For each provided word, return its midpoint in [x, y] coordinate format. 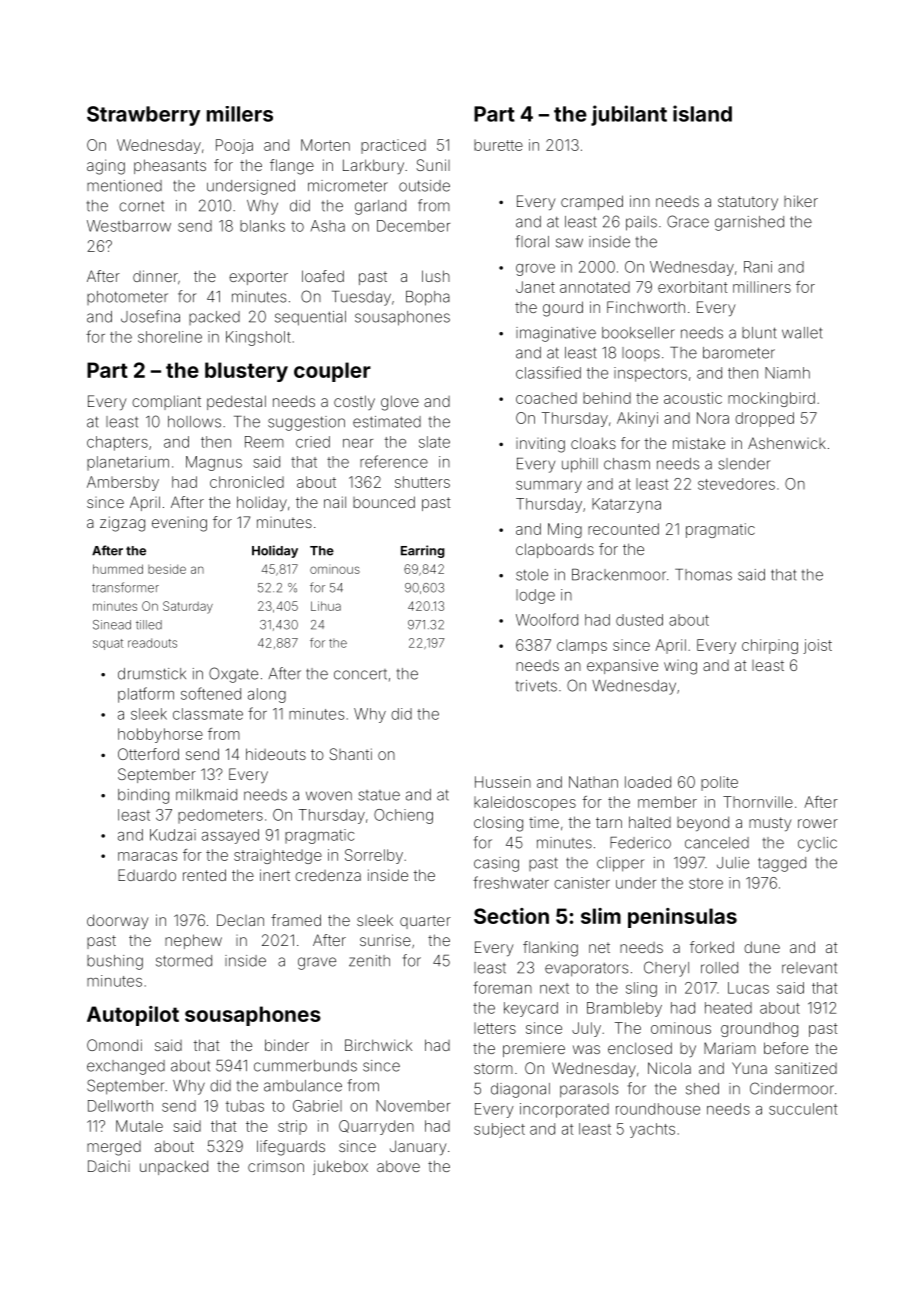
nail [335, 502]
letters [495, 1028]
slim [601, 916]
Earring [423, 551]
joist [817, 646]
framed [296, 920]
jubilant [629, 115]
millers [240, 114]
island [702, 113]
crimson [276, 1166]
